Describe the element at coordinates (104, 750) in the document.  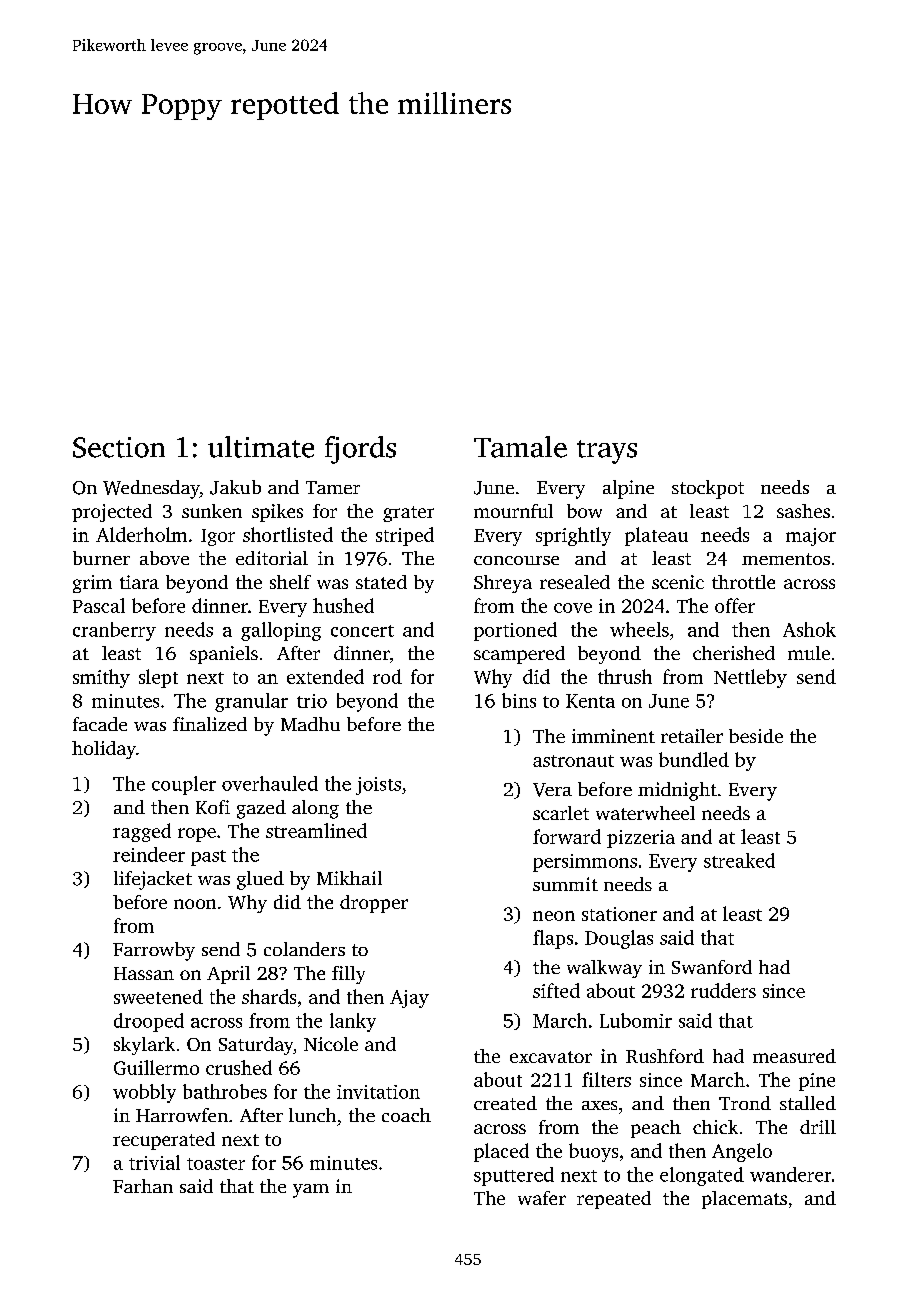
I see `holiday` at that location.
